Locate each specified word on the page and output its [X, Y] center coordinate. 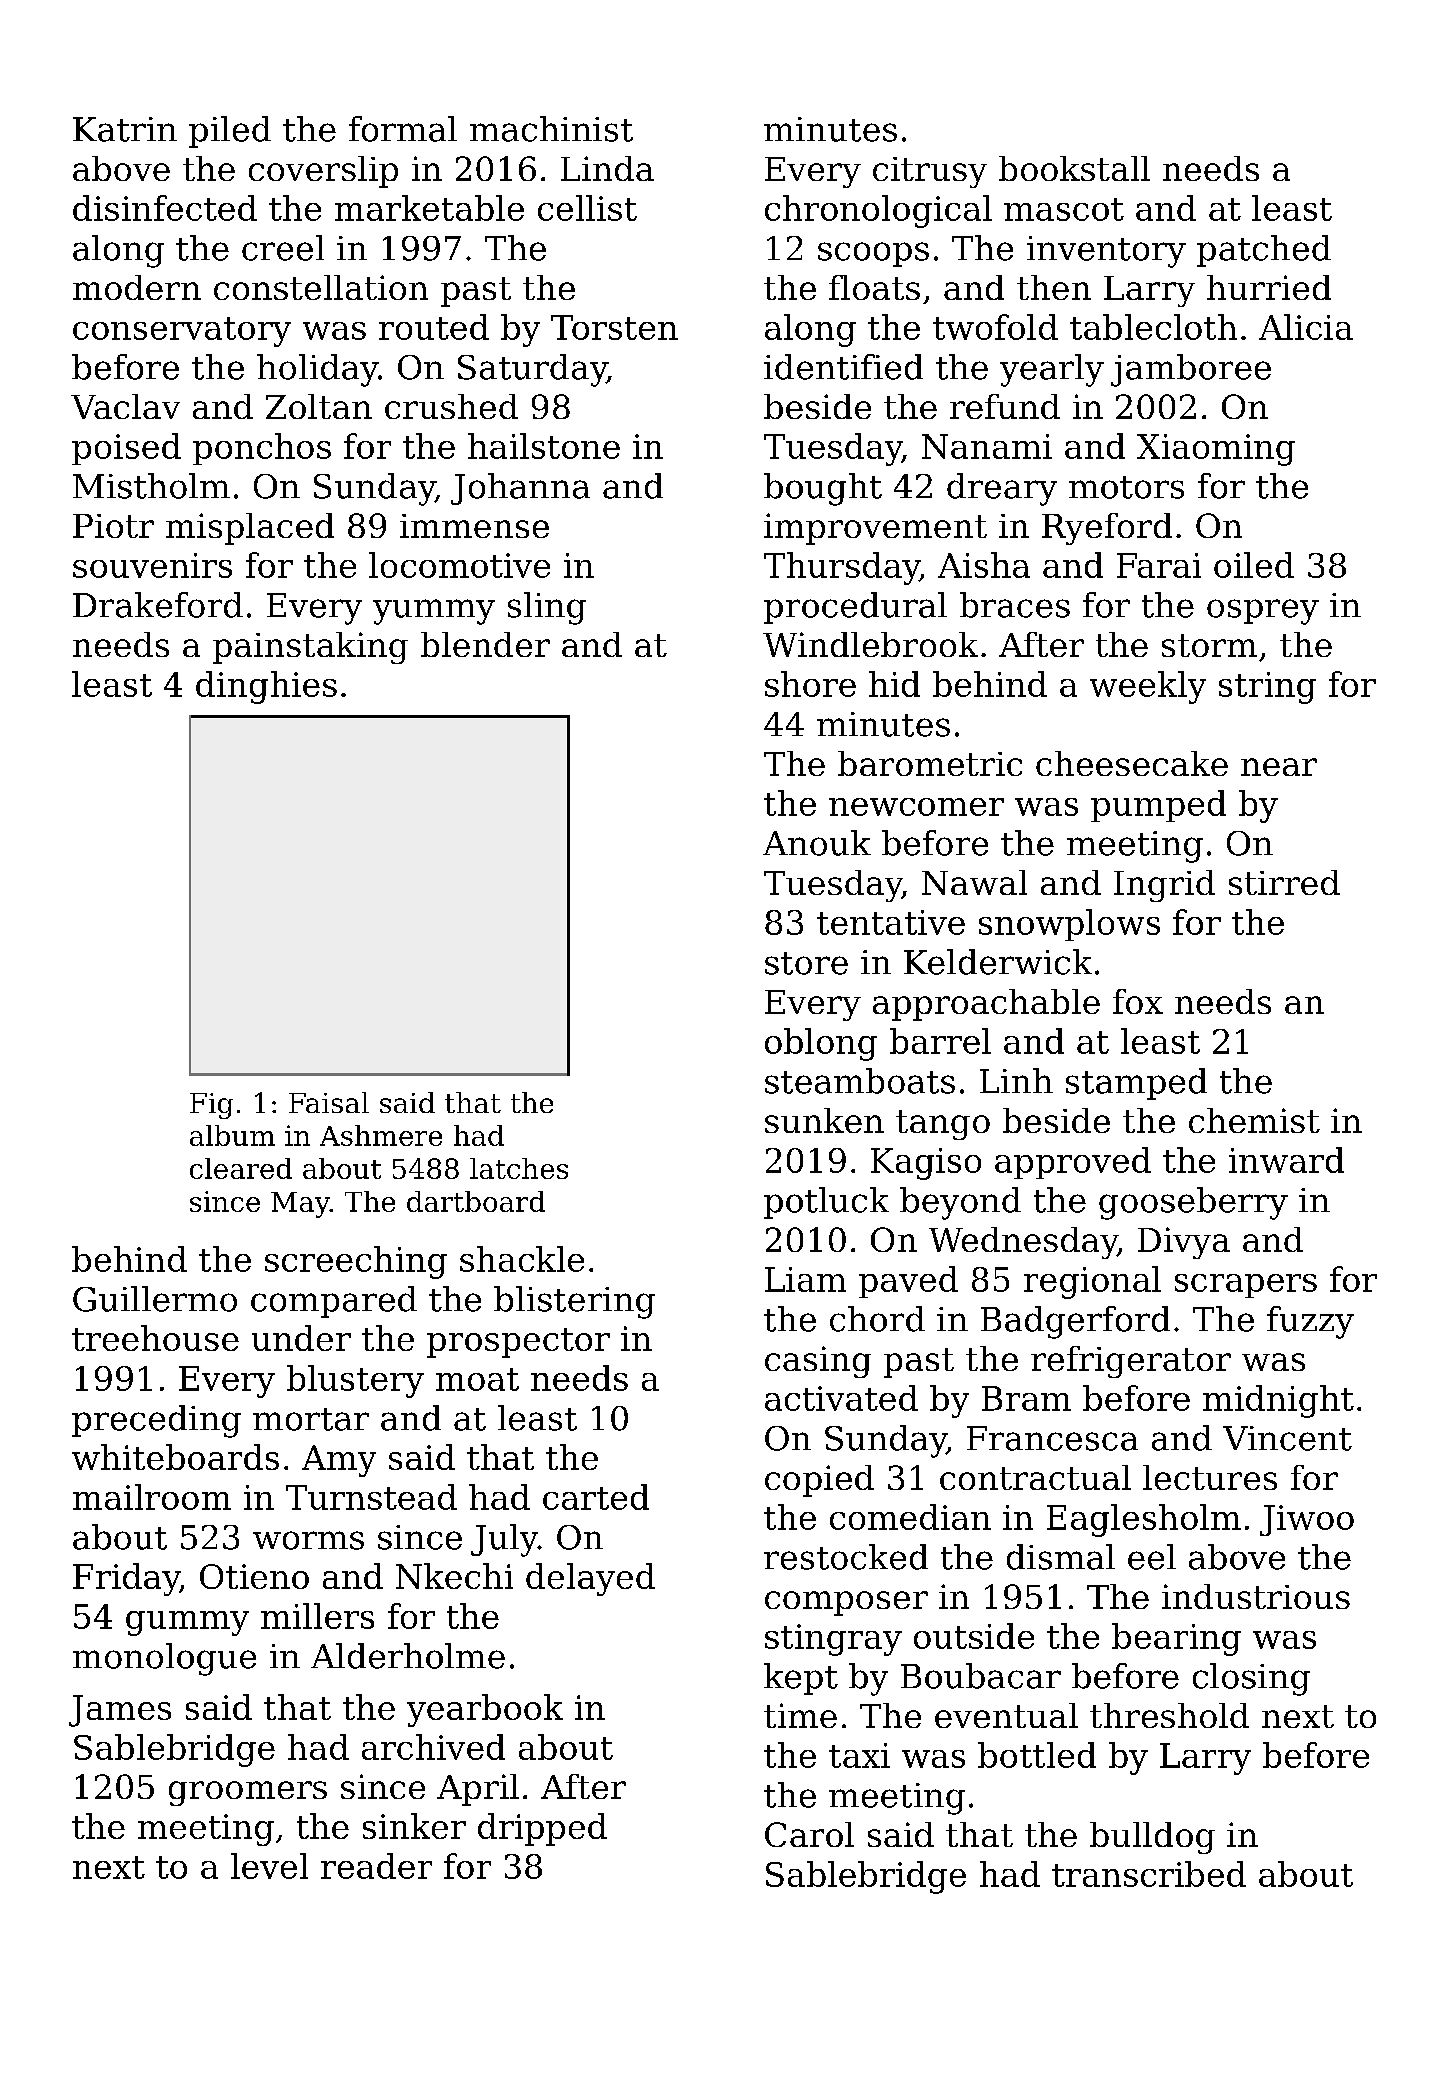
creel [283, 248]
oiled [1254, 565]
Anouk [817, 843]
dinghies [266, 687]
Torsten [614, 327]
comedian [910, 1517]
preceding [156, 1421]
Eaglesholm [1144, 1520]
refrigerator [1131, 1362]
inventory [1106, 252]
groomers [248, 1793]
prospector [518, 1343]
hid [894, 684]
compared [334, 1302]
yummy [434, 612]
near [1279, 767]
